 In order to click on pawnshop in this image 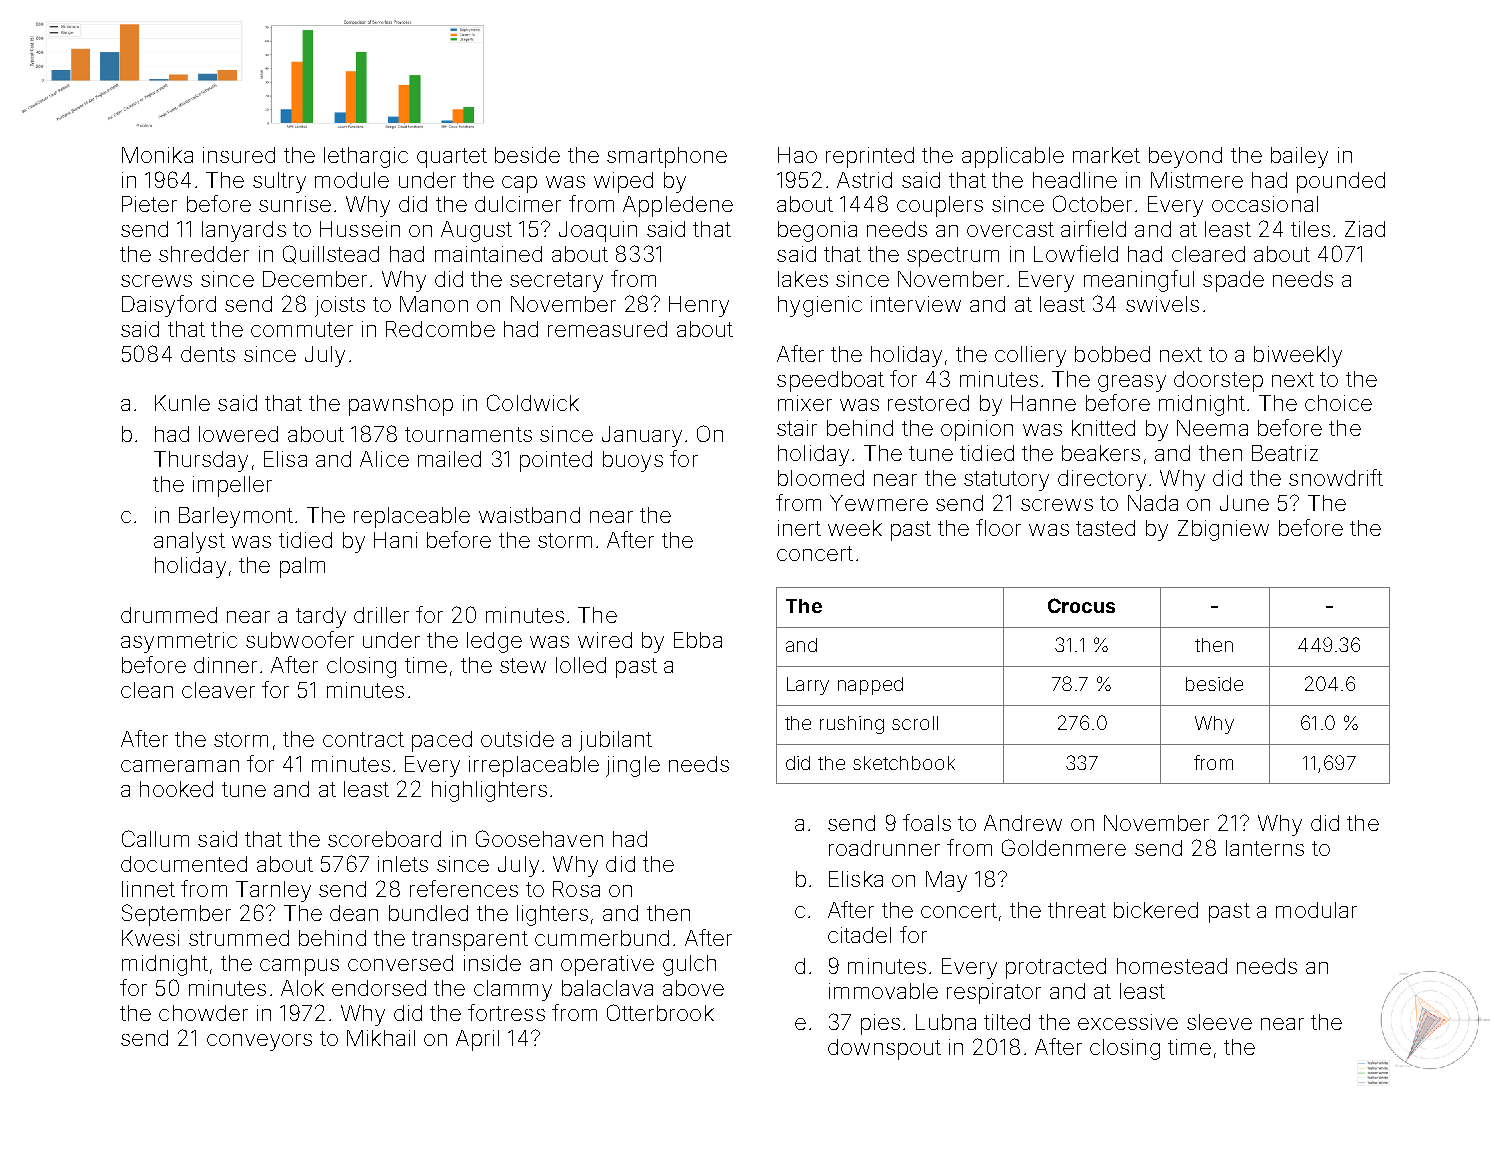, I will do `click(401, 405)`.
